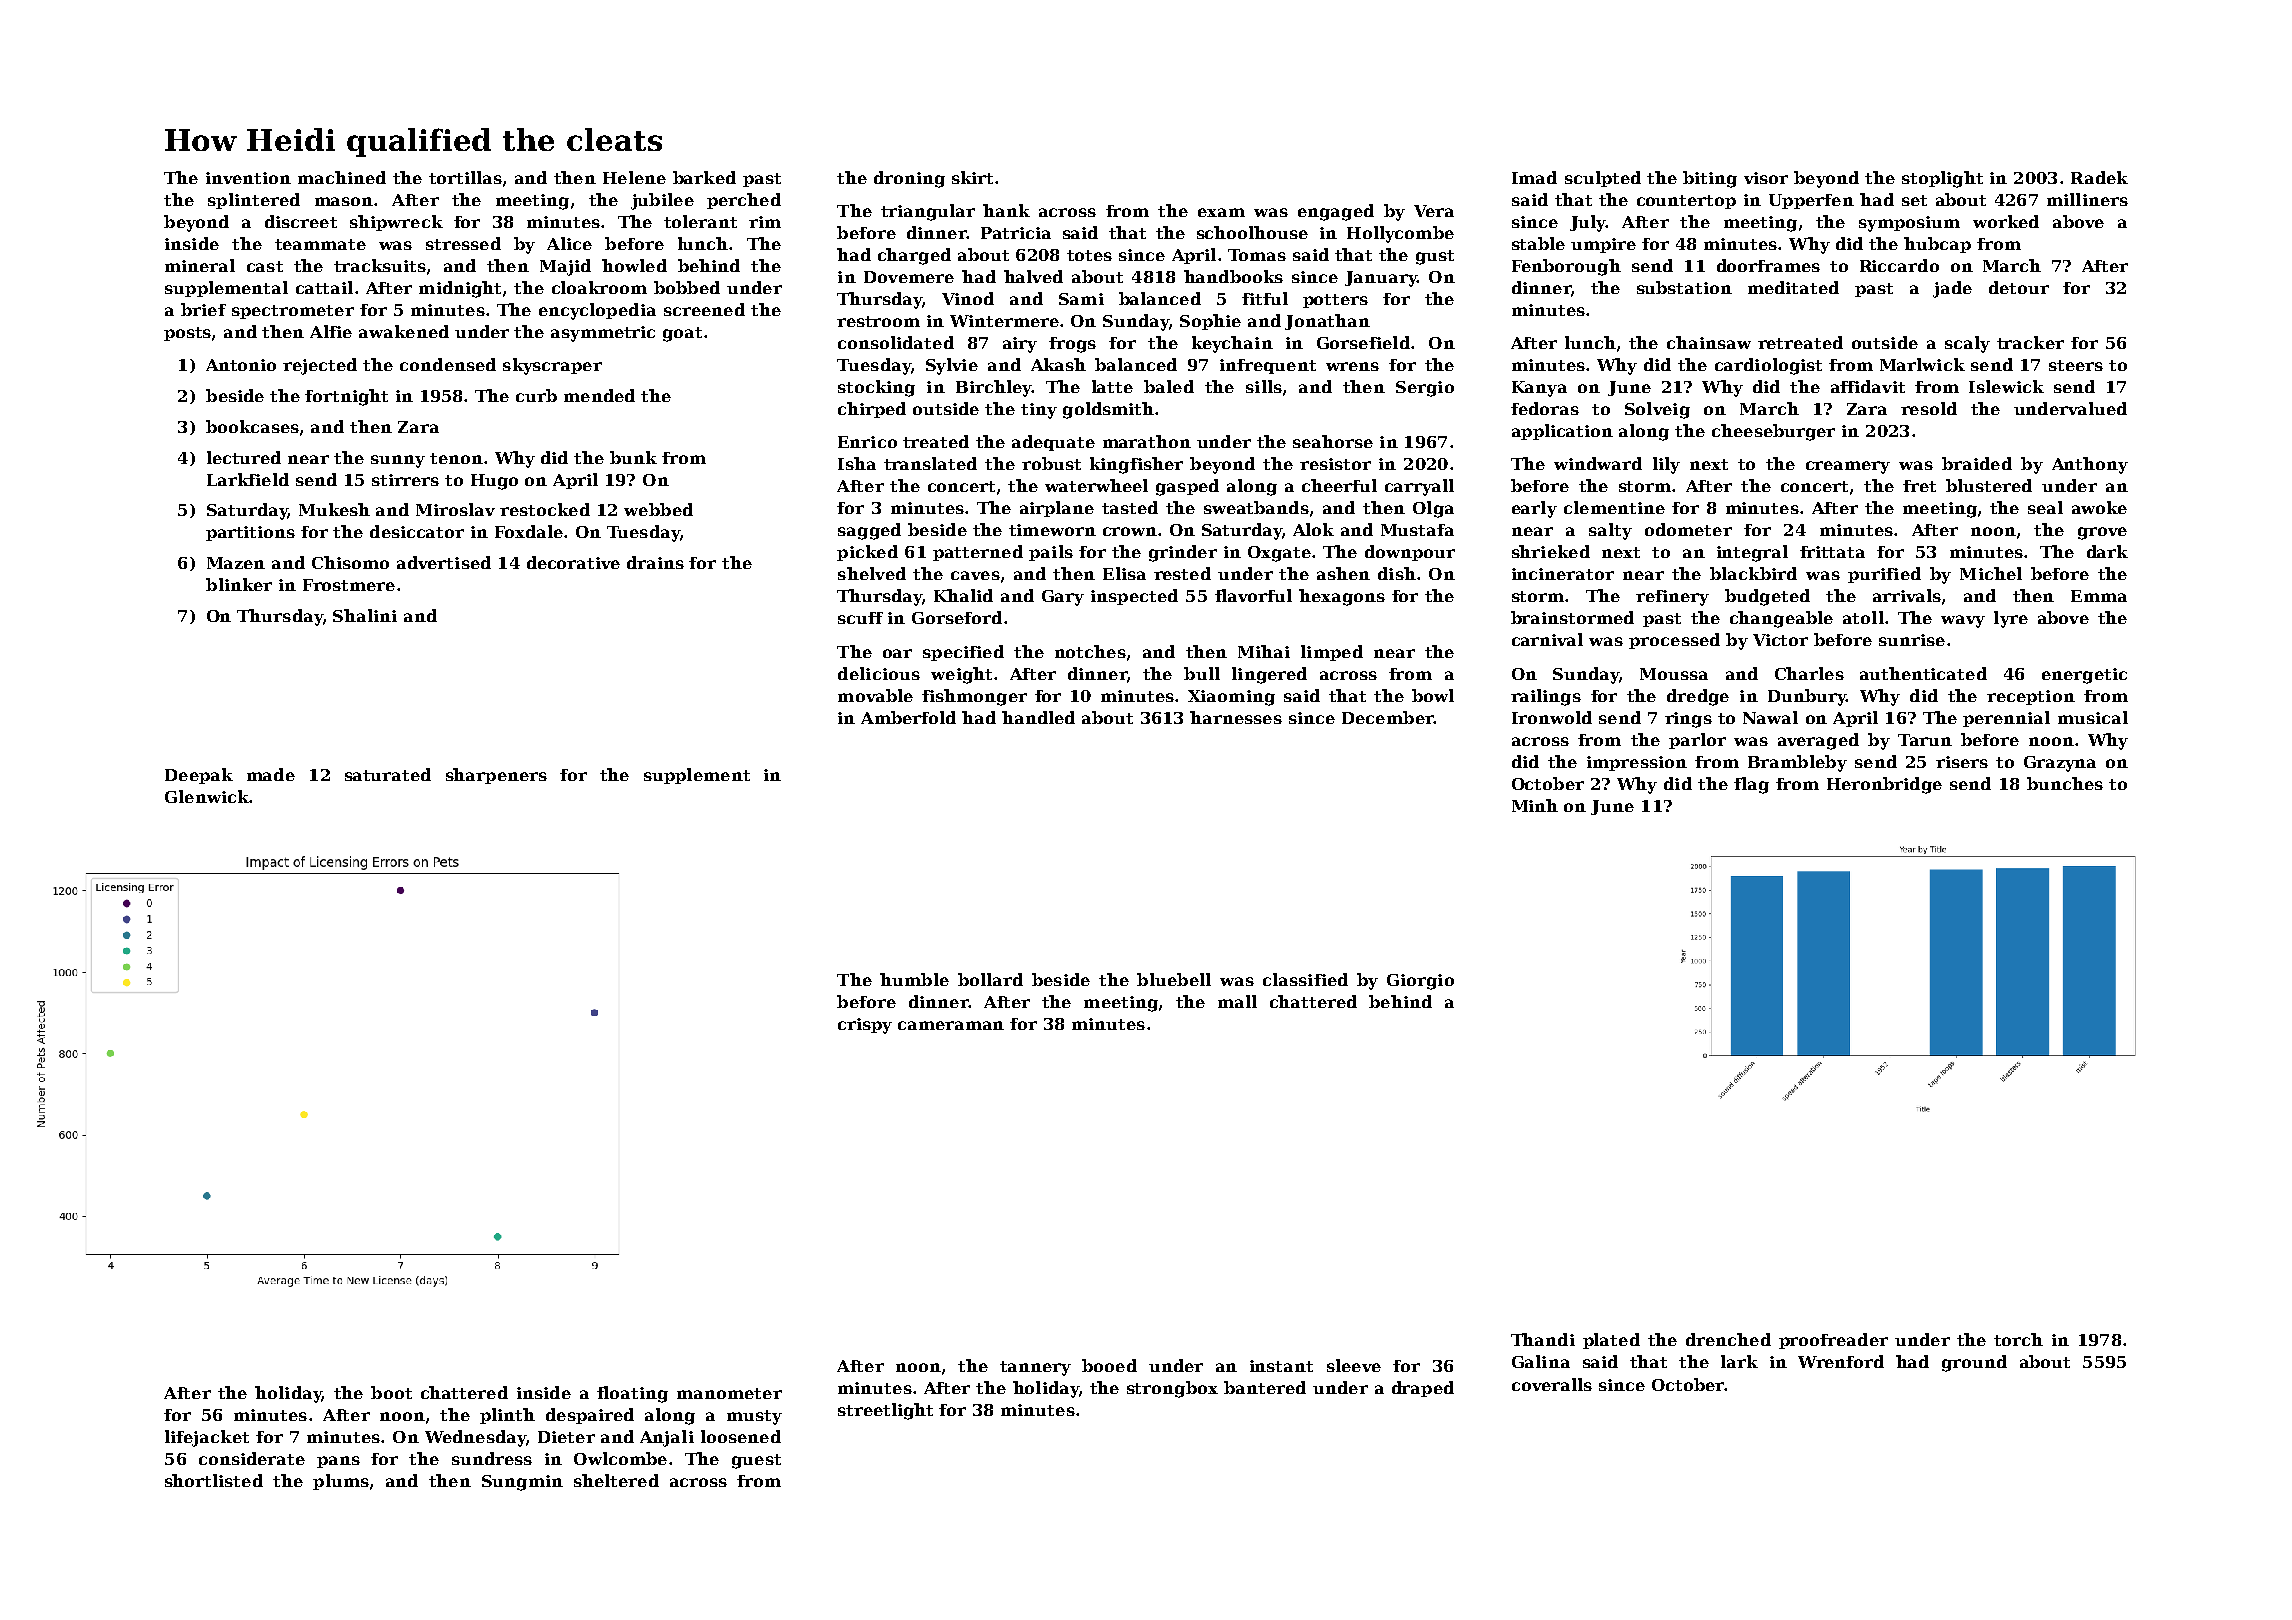 Image resolution: width=2292 pixels, height=1620 pixels. I want to click on ground, so click(1974, 1363).
